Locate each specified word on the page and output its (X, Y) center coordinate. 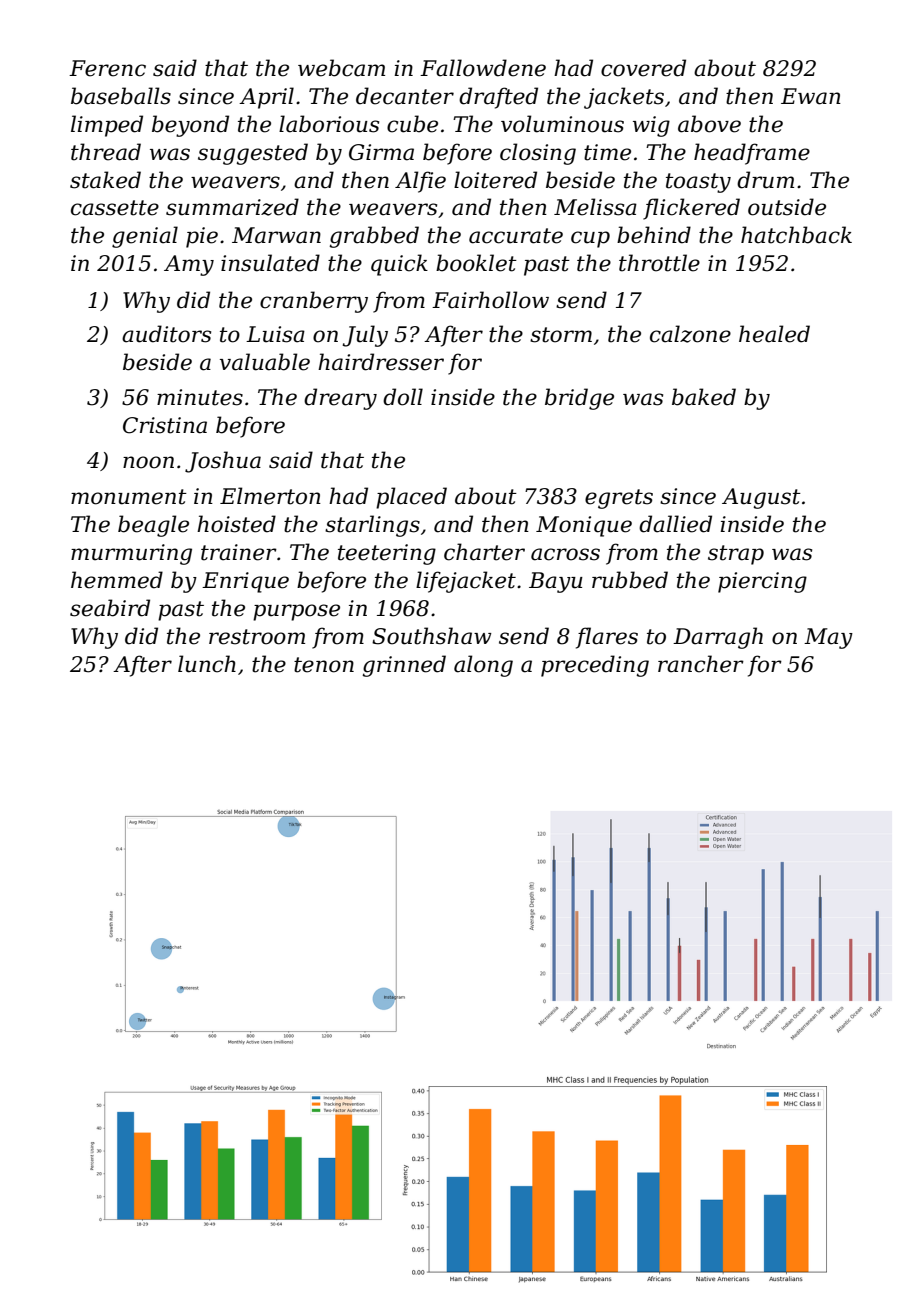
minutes (200, 397)
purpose (296, 612)
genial (145, 237)
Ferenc (107, 68)
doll (403, 397)
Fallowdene (483, 68)
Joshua (223, 462)
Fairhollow (490, 300)
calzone (690, 334)
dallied (675, 524)
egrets (619, 499)
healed (774, 334)
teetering (387, 554)
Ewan (811, 96)
